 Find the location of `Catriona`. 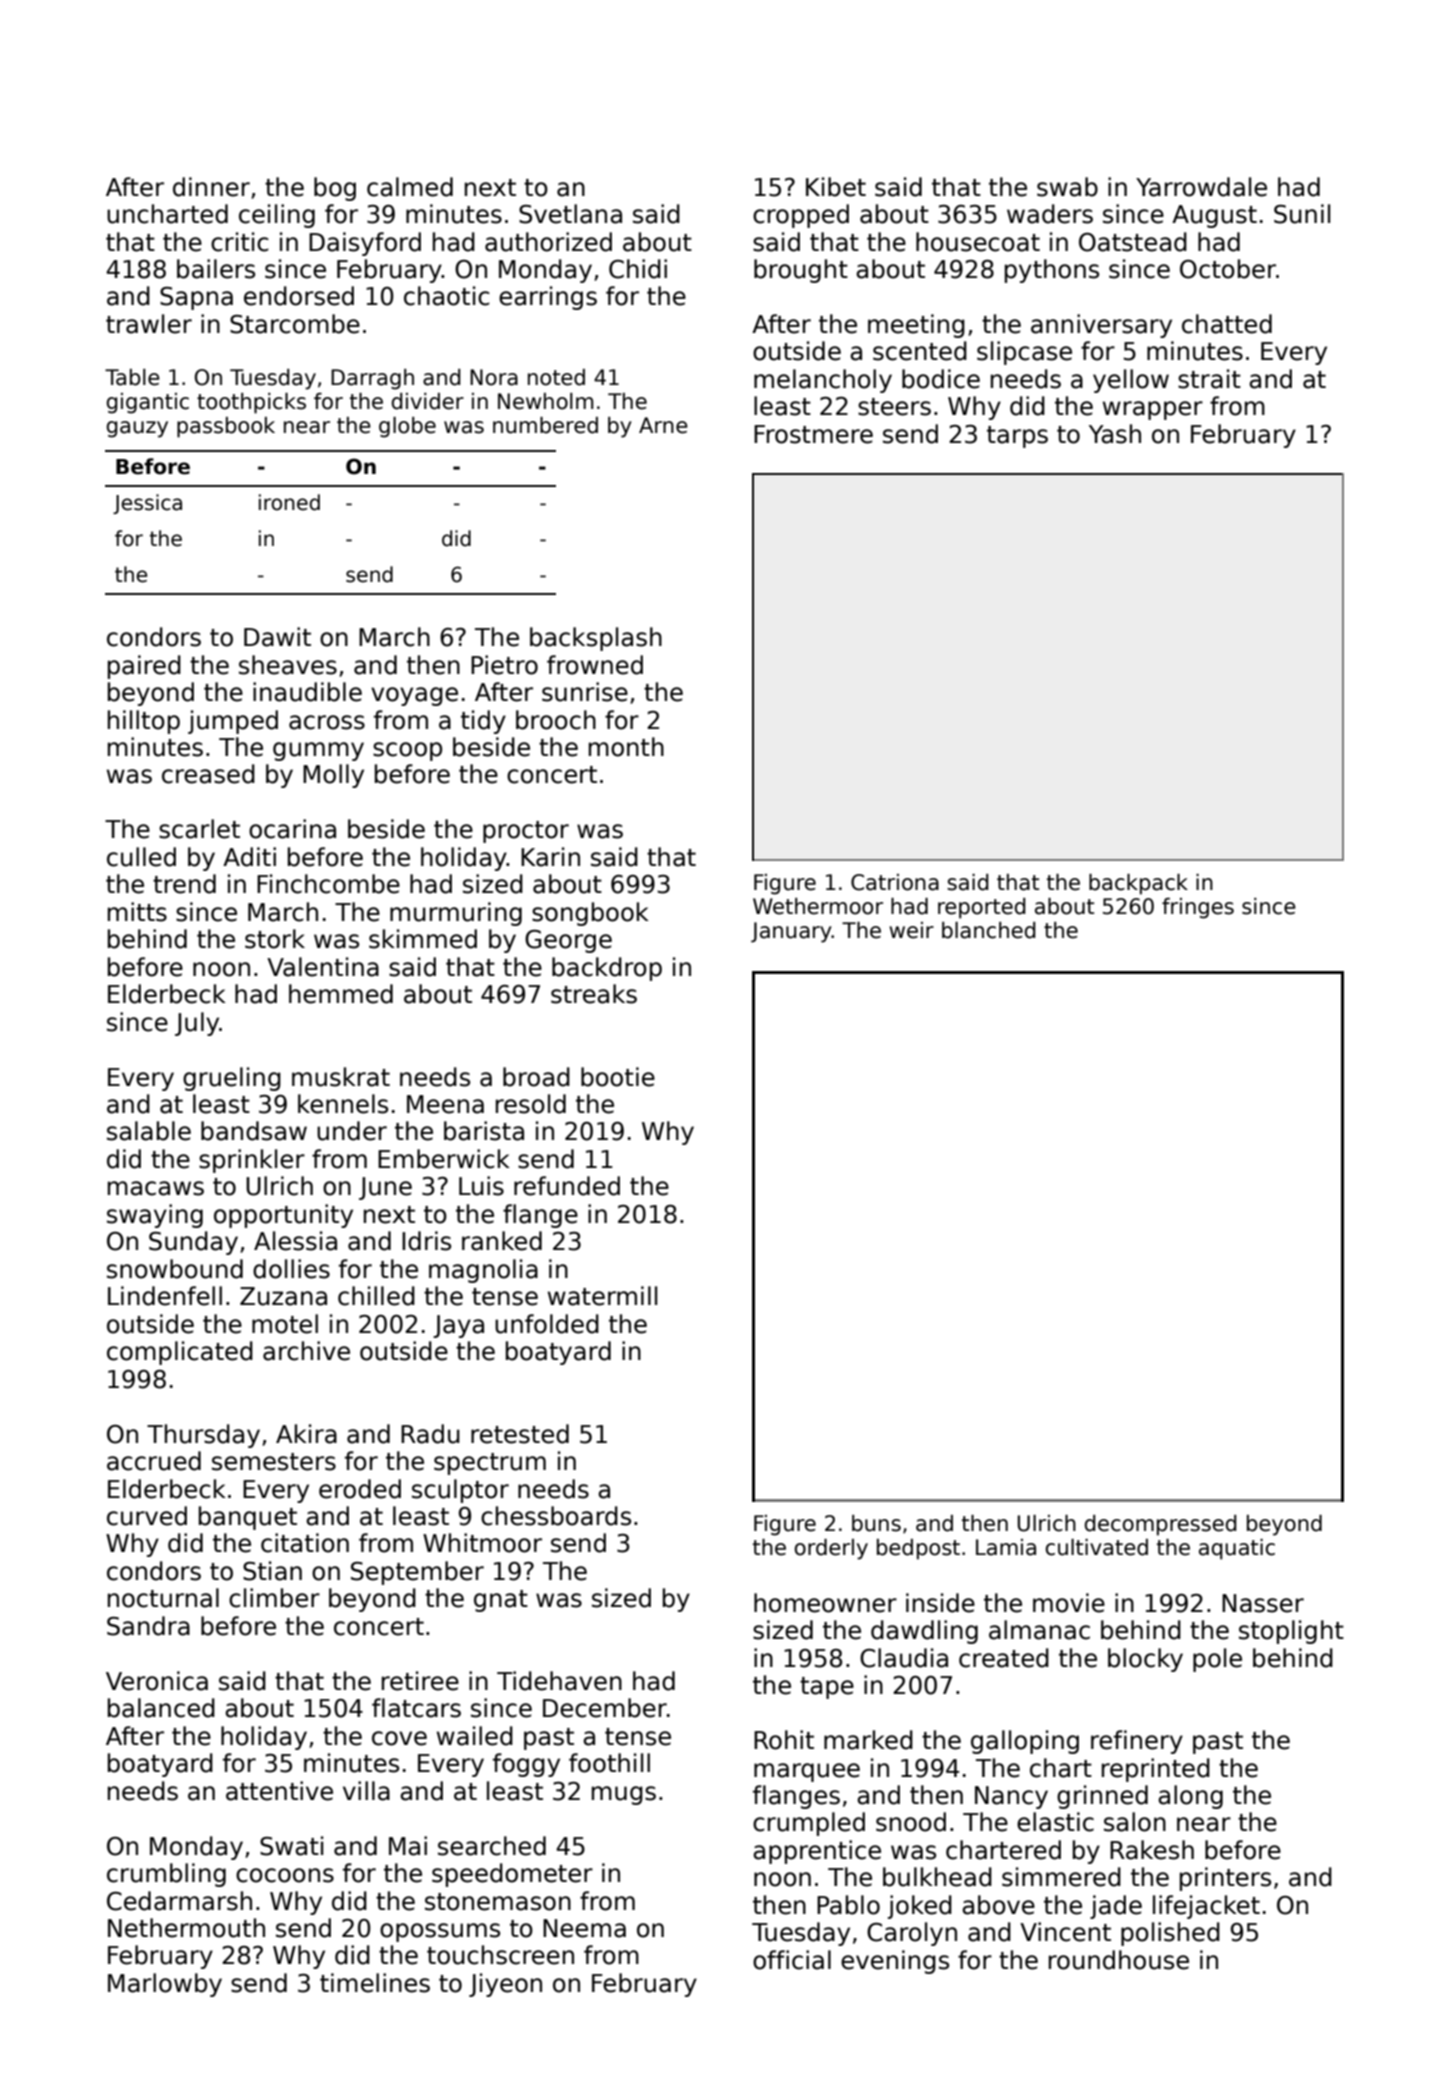

Catriona is located at coordinates (895, 882).
